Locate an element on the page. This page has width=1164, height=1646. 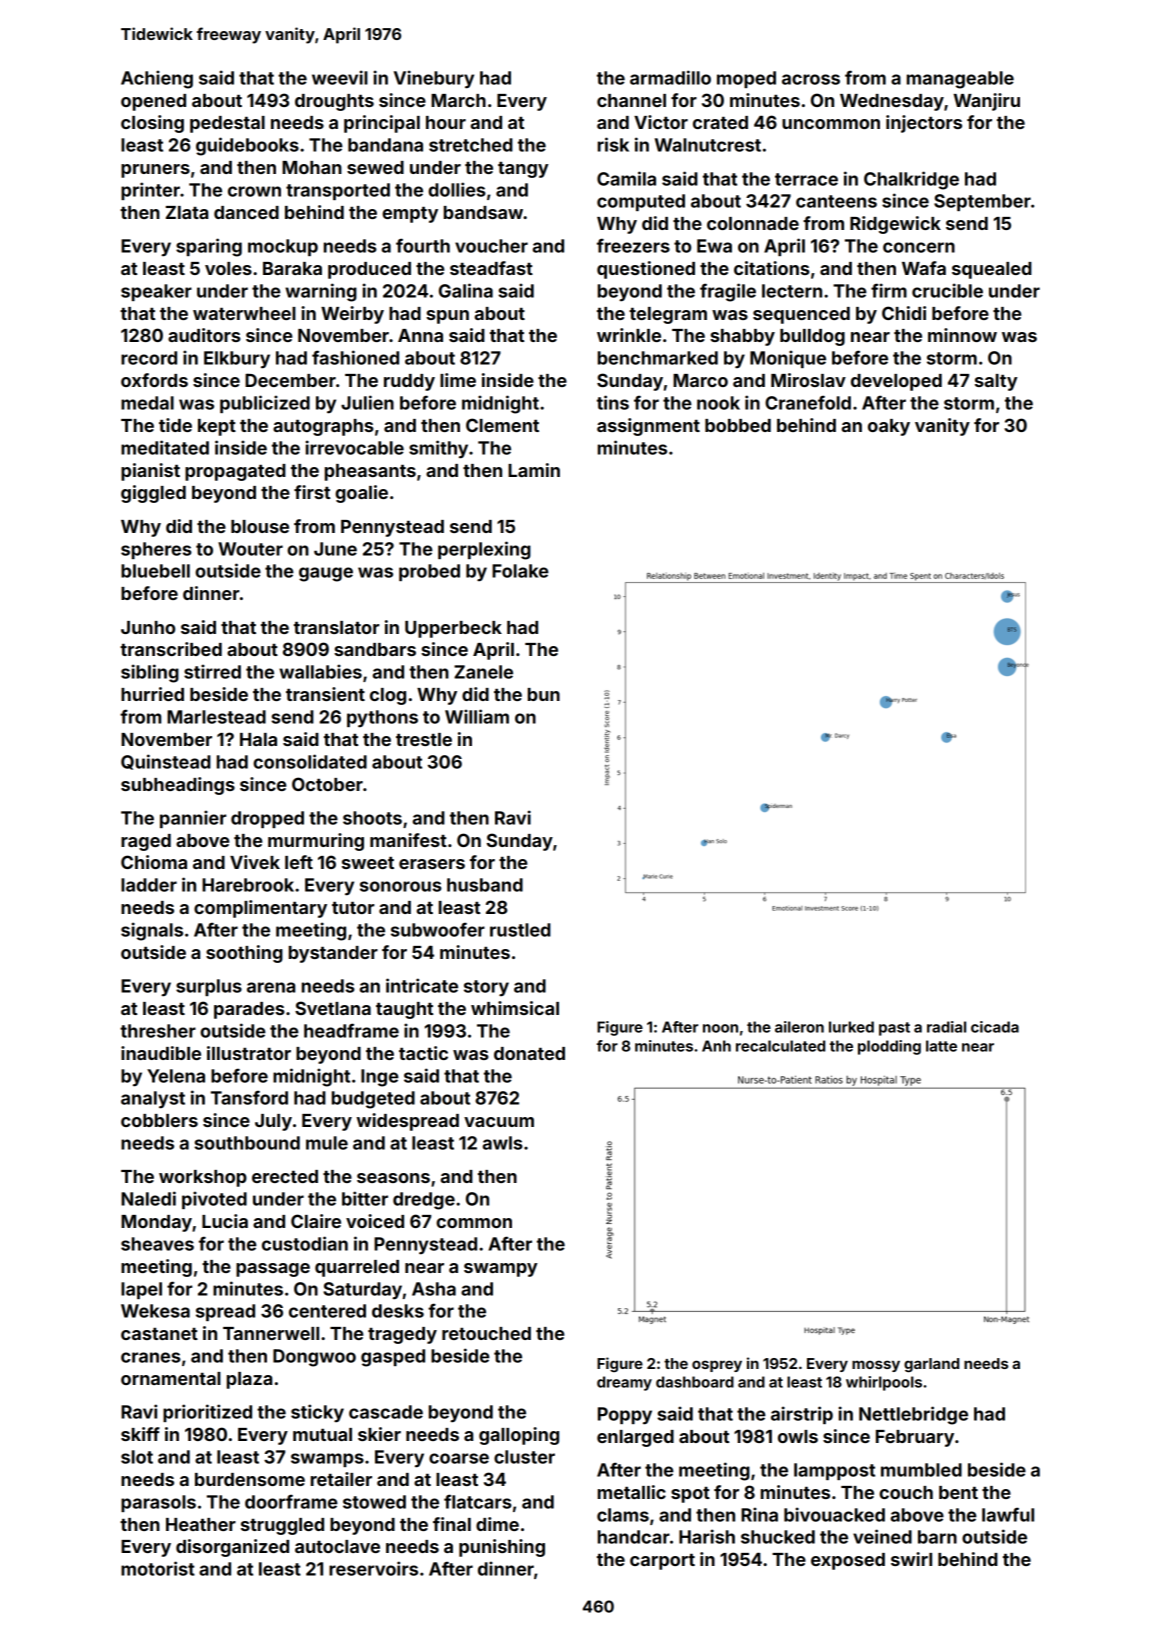
mossy is located at coordinates (876, 1366).
